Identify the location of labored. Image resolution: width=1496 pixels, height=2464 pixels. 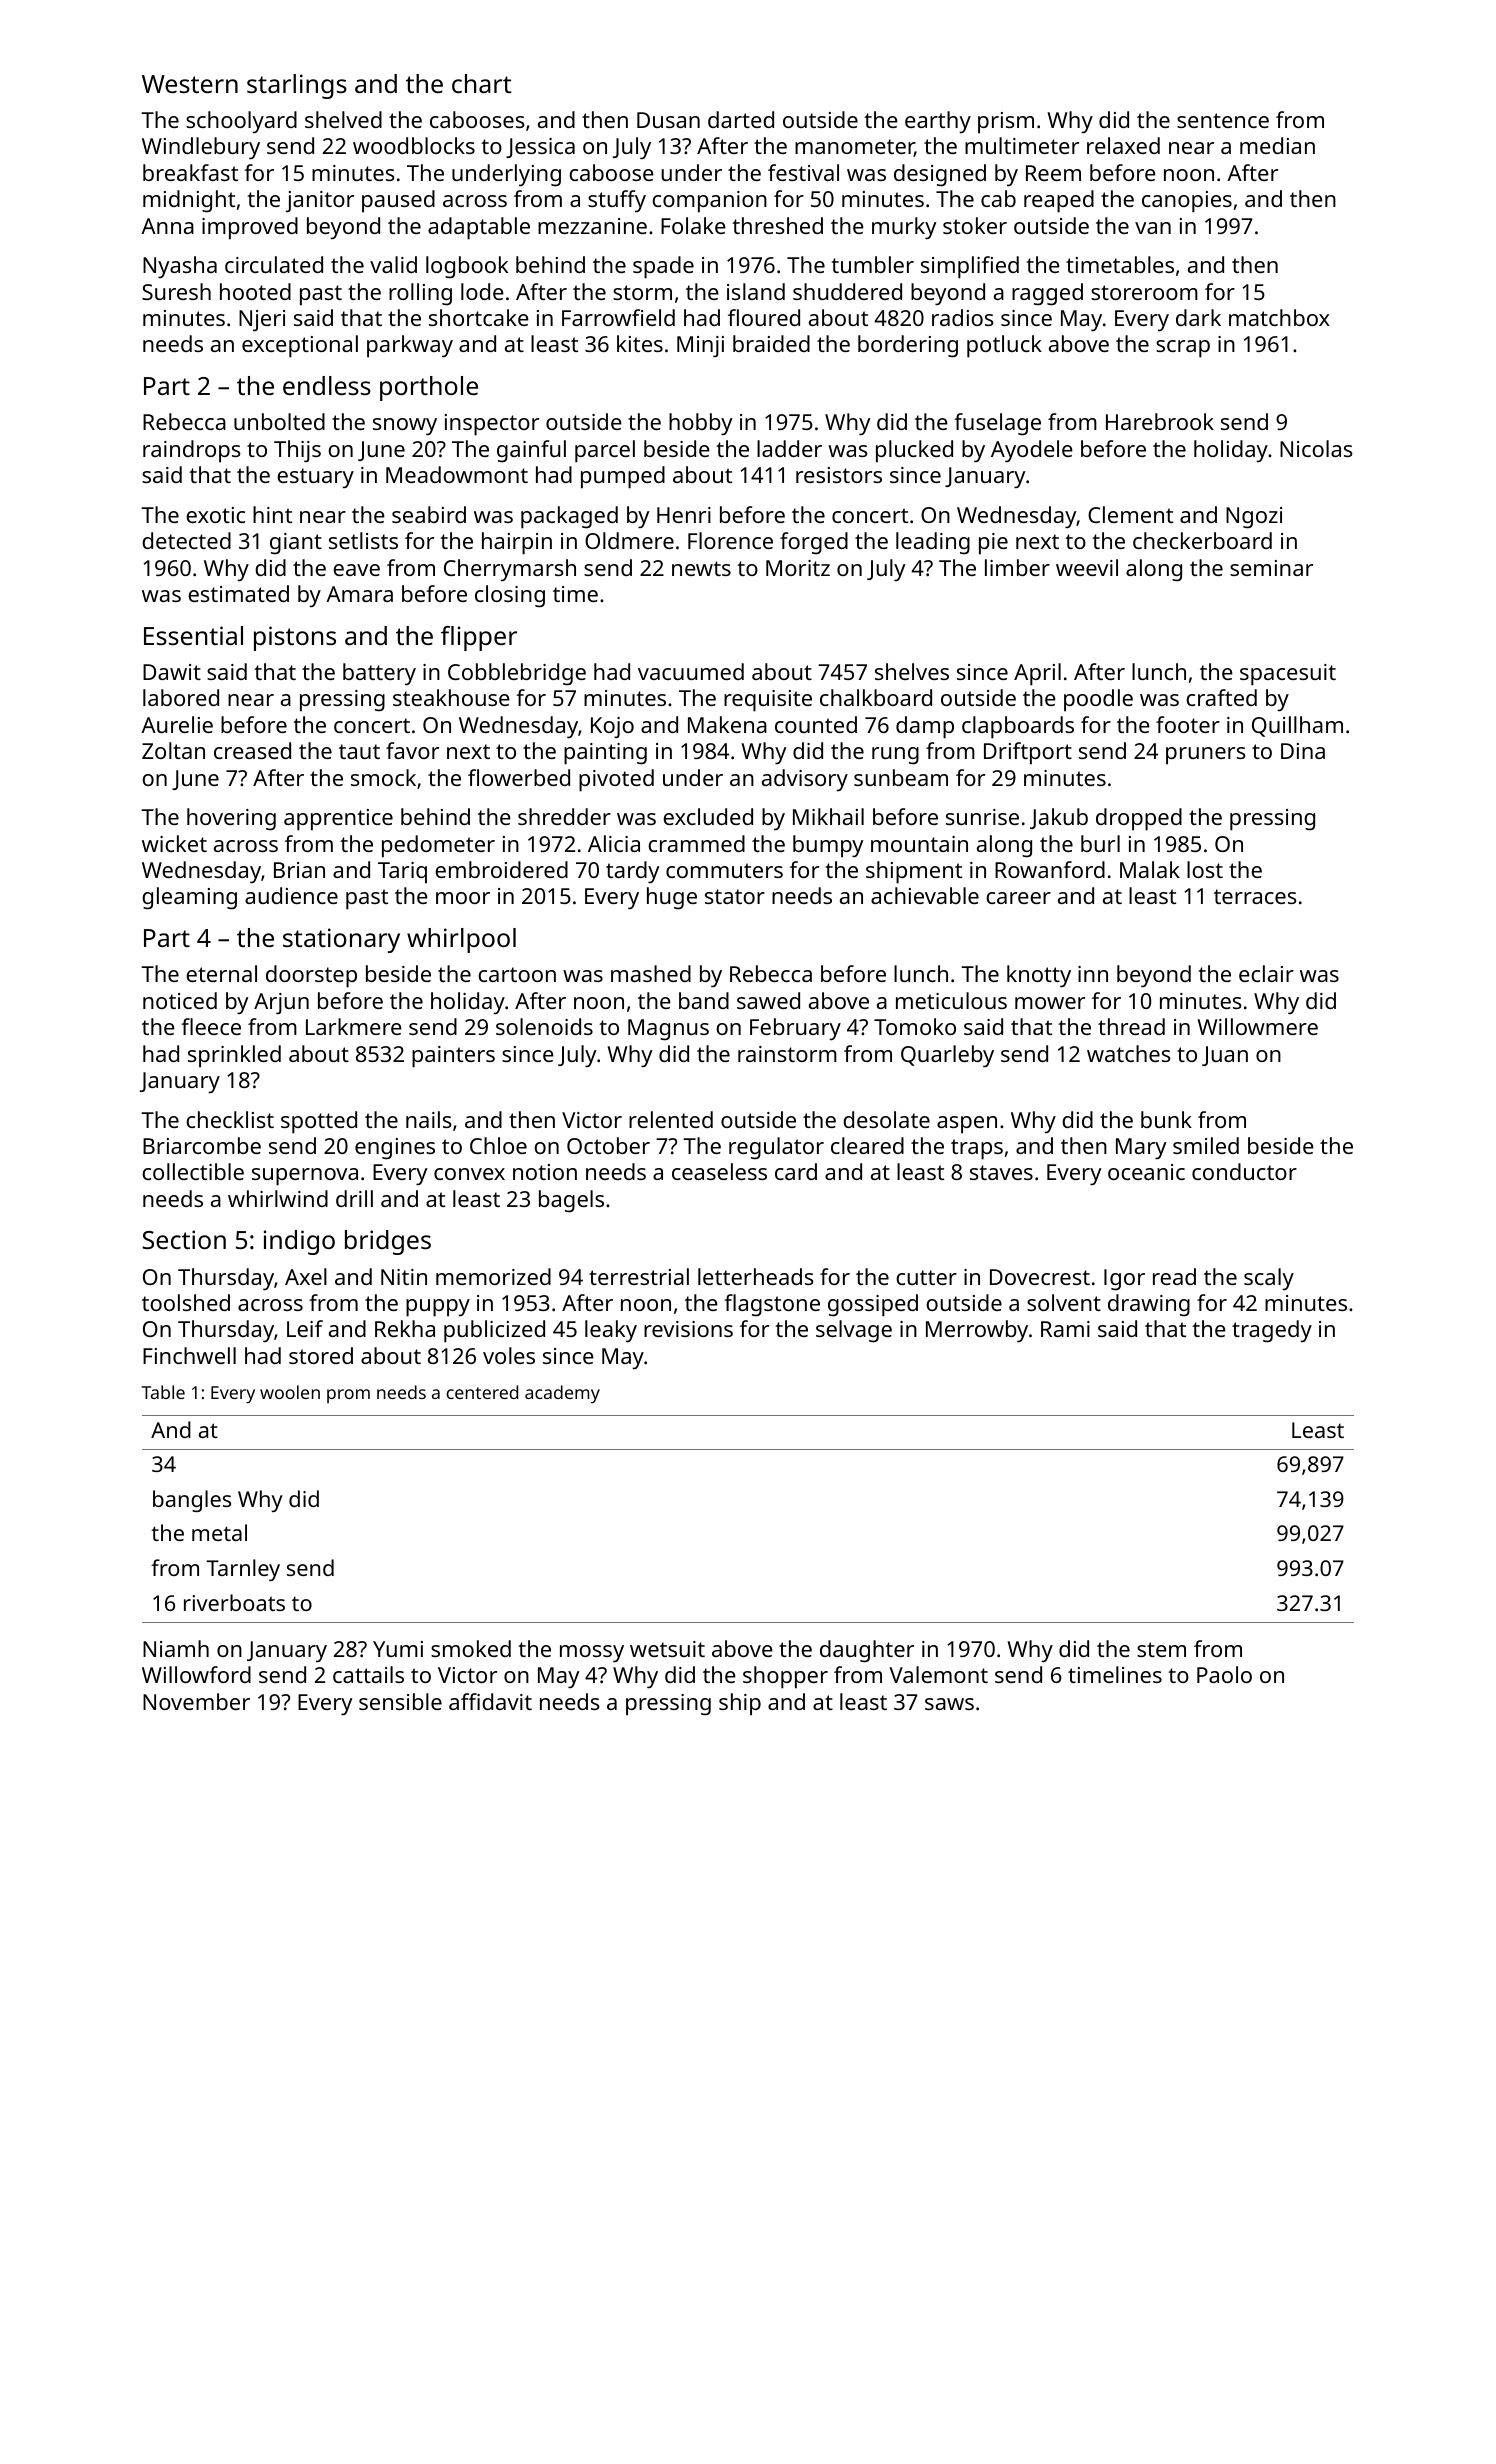
(181, 697).
